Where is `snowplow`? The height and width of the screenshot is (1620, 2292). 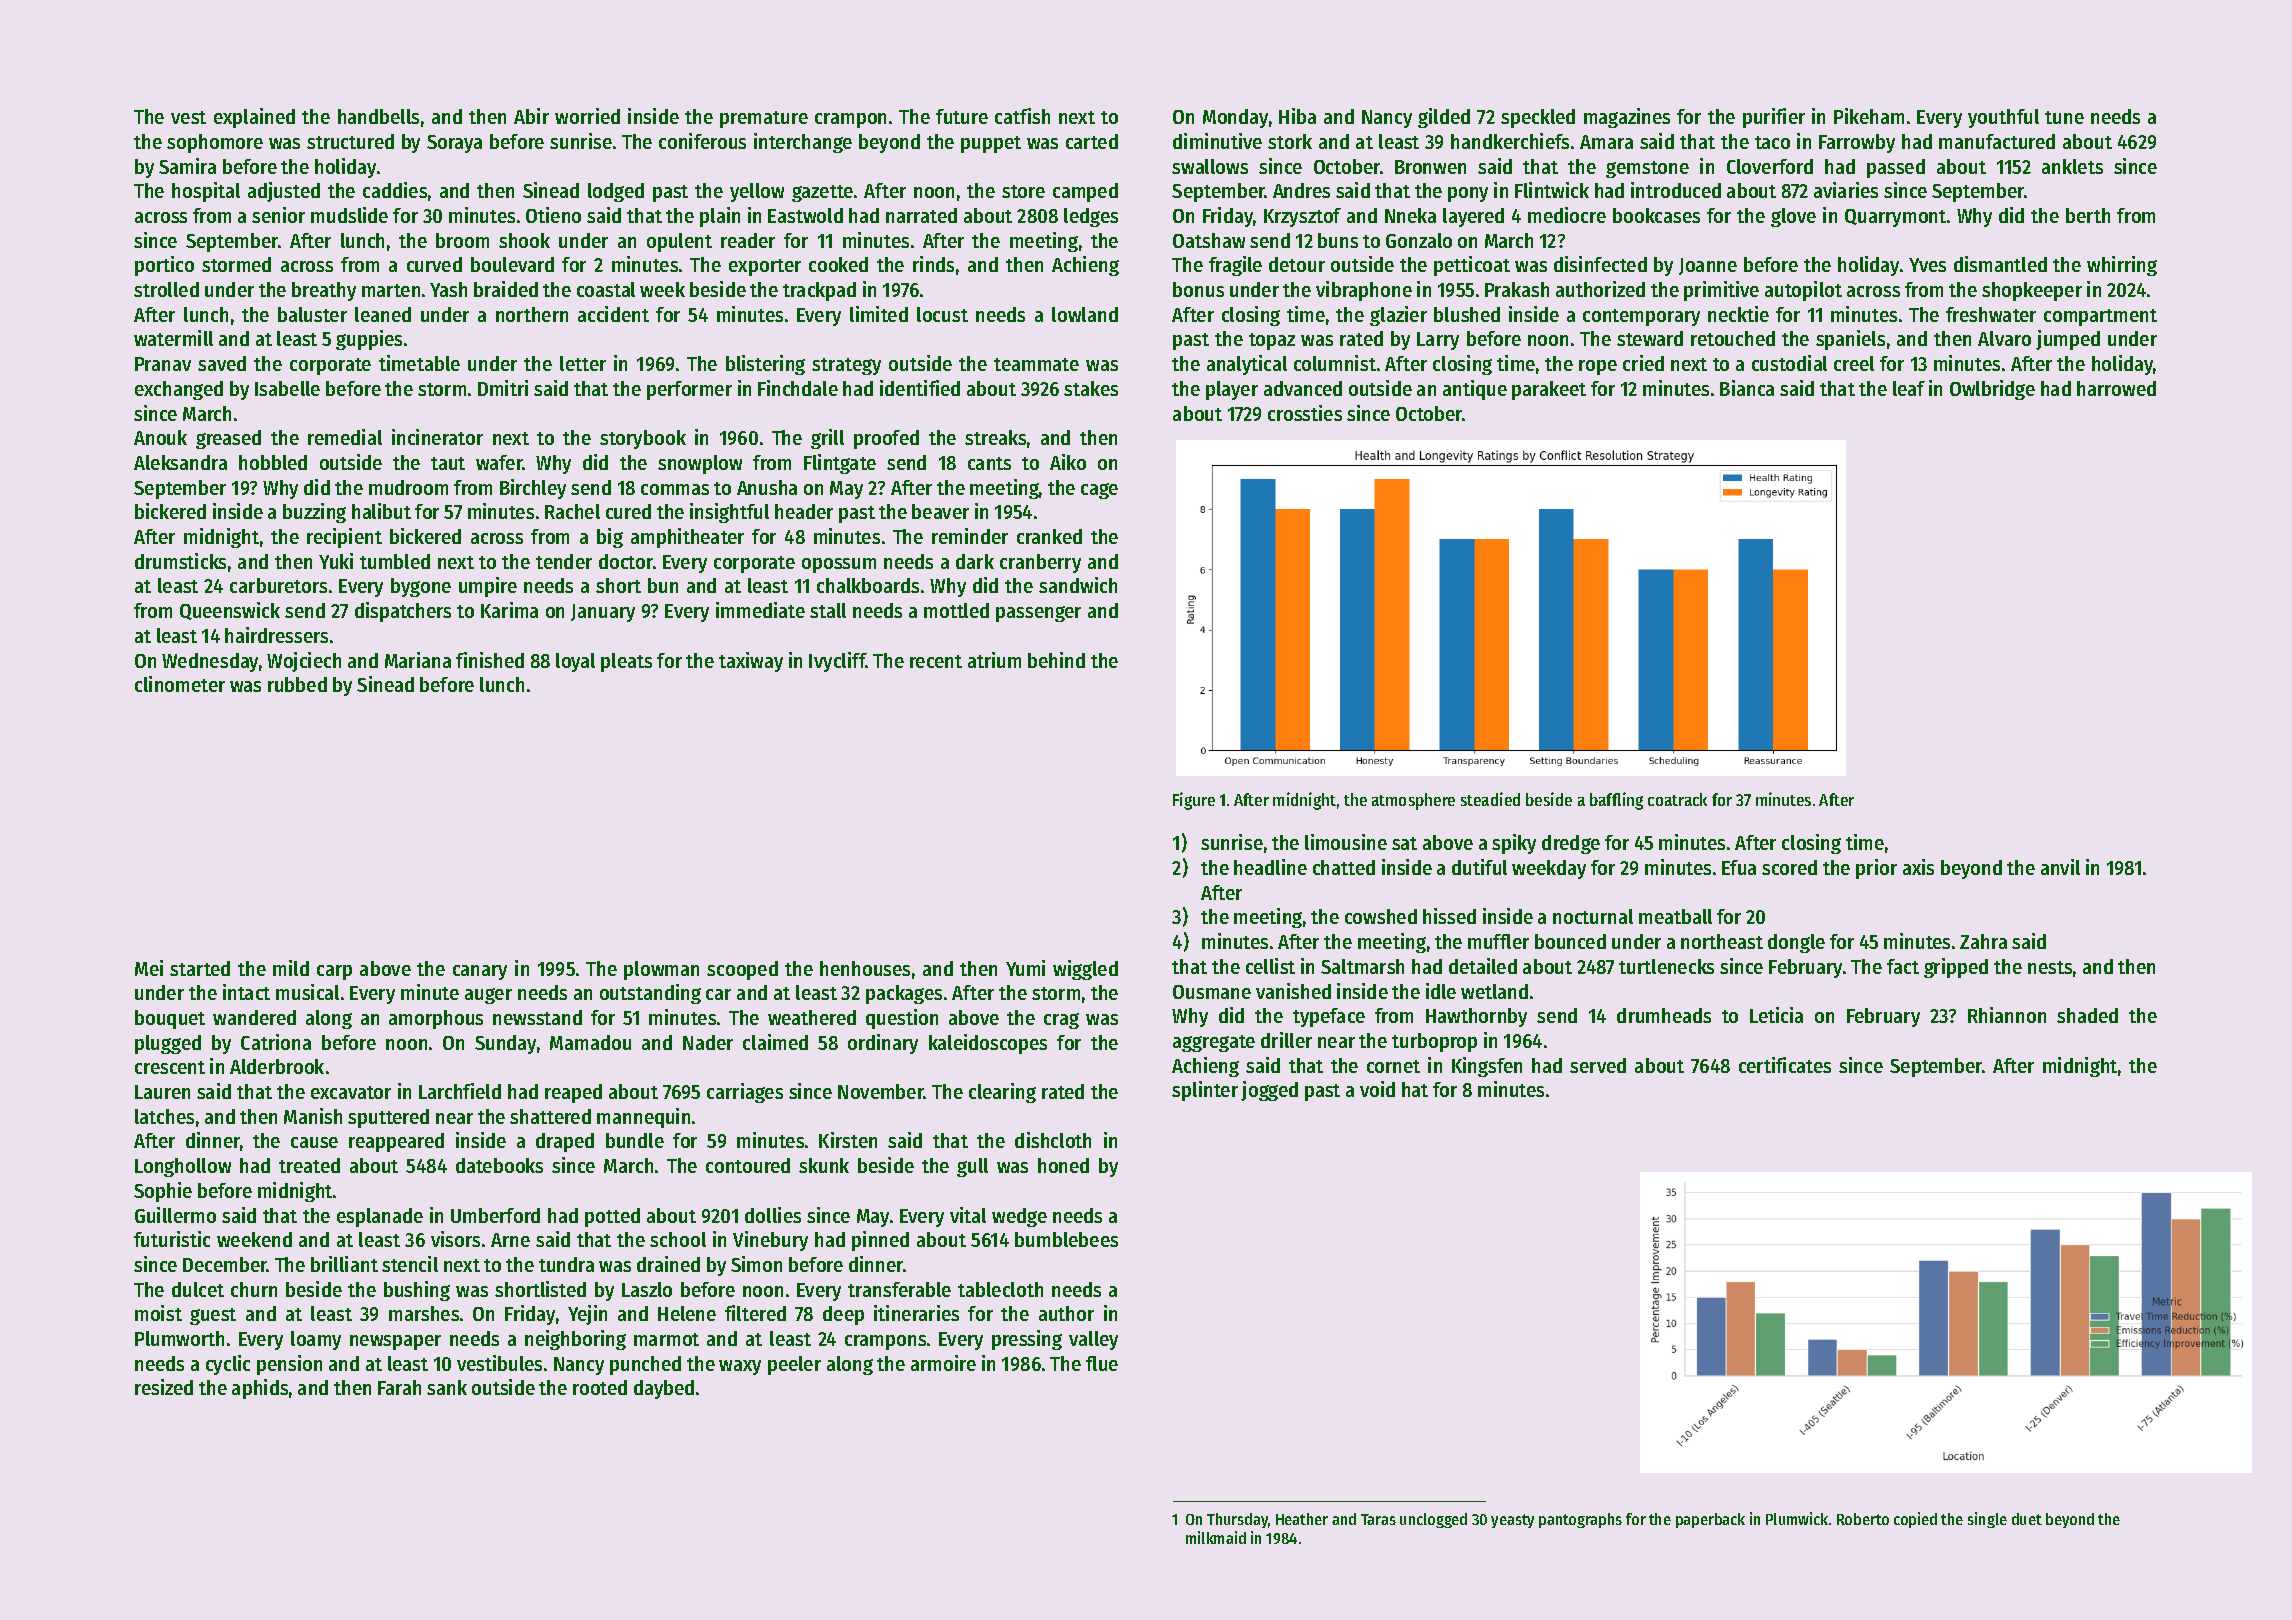 snowplow is located at coordinates (700, 464).
